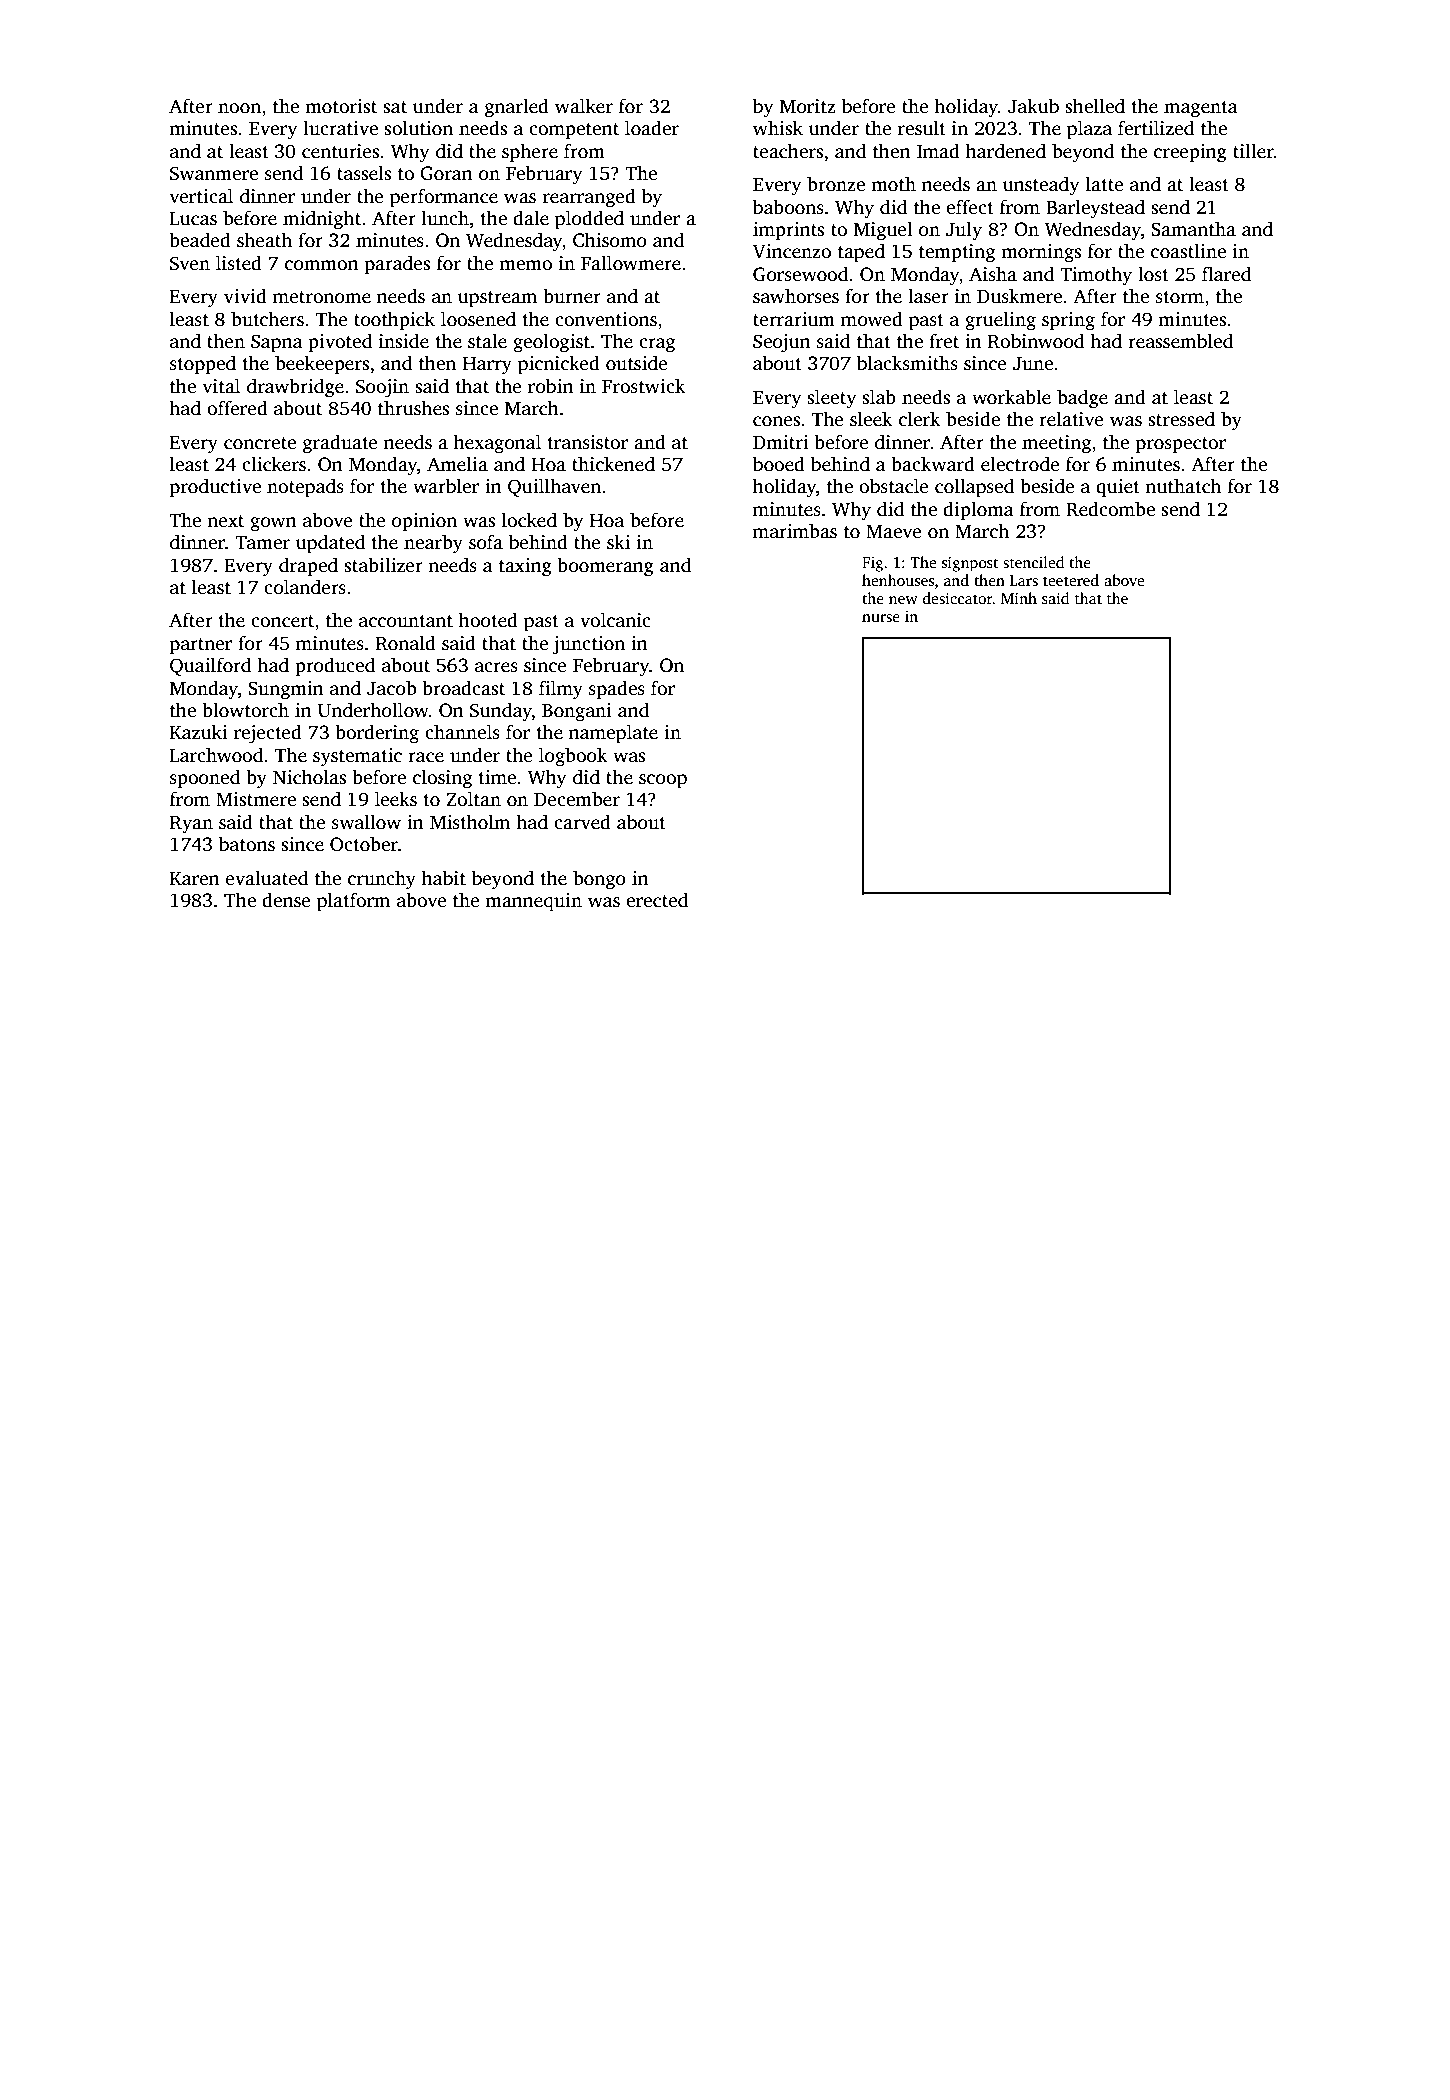  What do you see at coordinates (1201, 109) in the screenshot?
I see `magenta` at bounding box center [1201, 109].
